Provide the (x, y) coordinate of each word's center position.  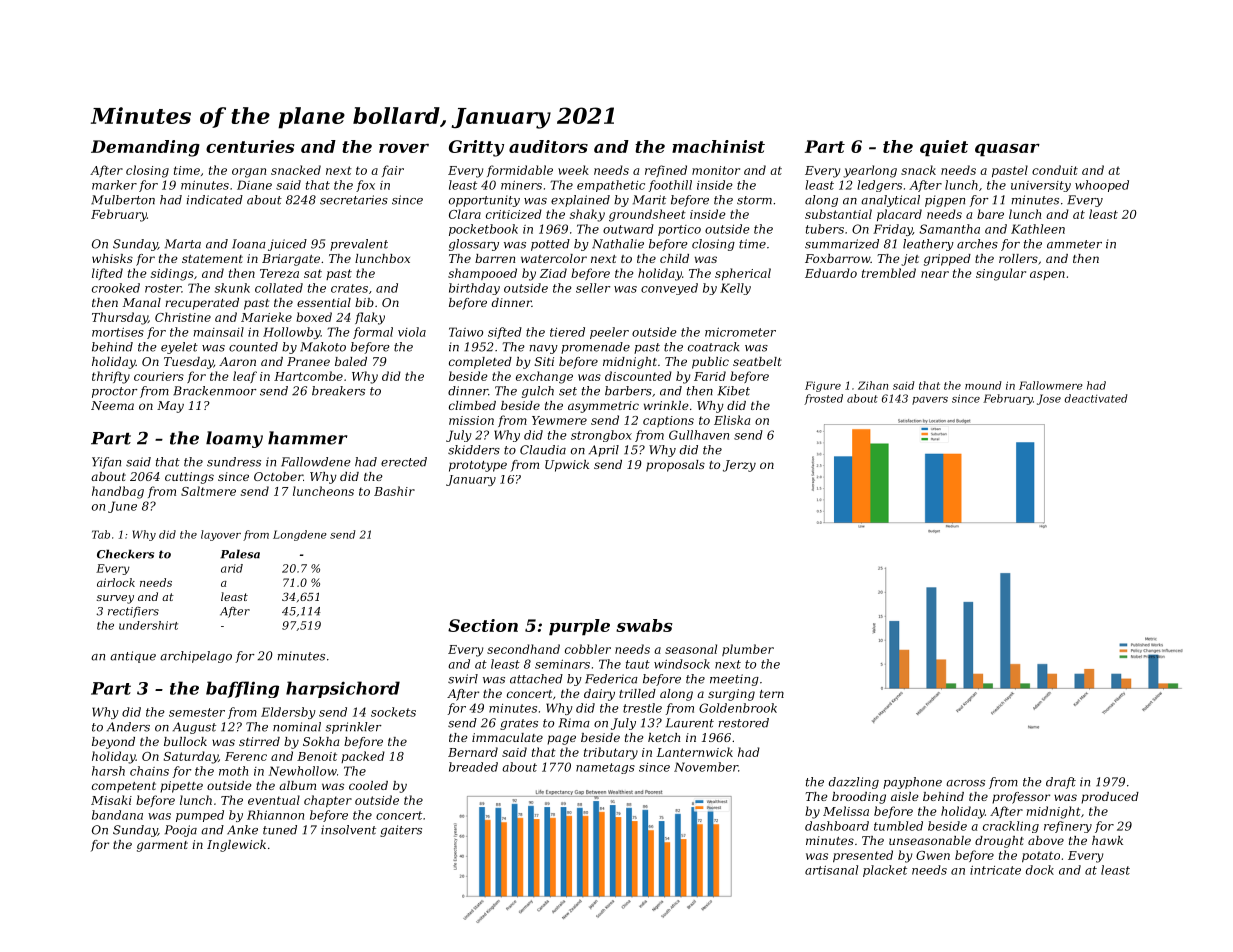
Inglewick (236, 846)
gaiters (401, 831)
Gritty (476, 148)
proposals (675, 466)
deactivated (1095, 398)
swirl (463, 679)
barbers (628, 391)
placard (899, 215)
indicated (215, 200)
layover (221, 535)
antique (133, 657)
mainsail (219, 332)
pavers (930, 401)
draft (1061, 783)
